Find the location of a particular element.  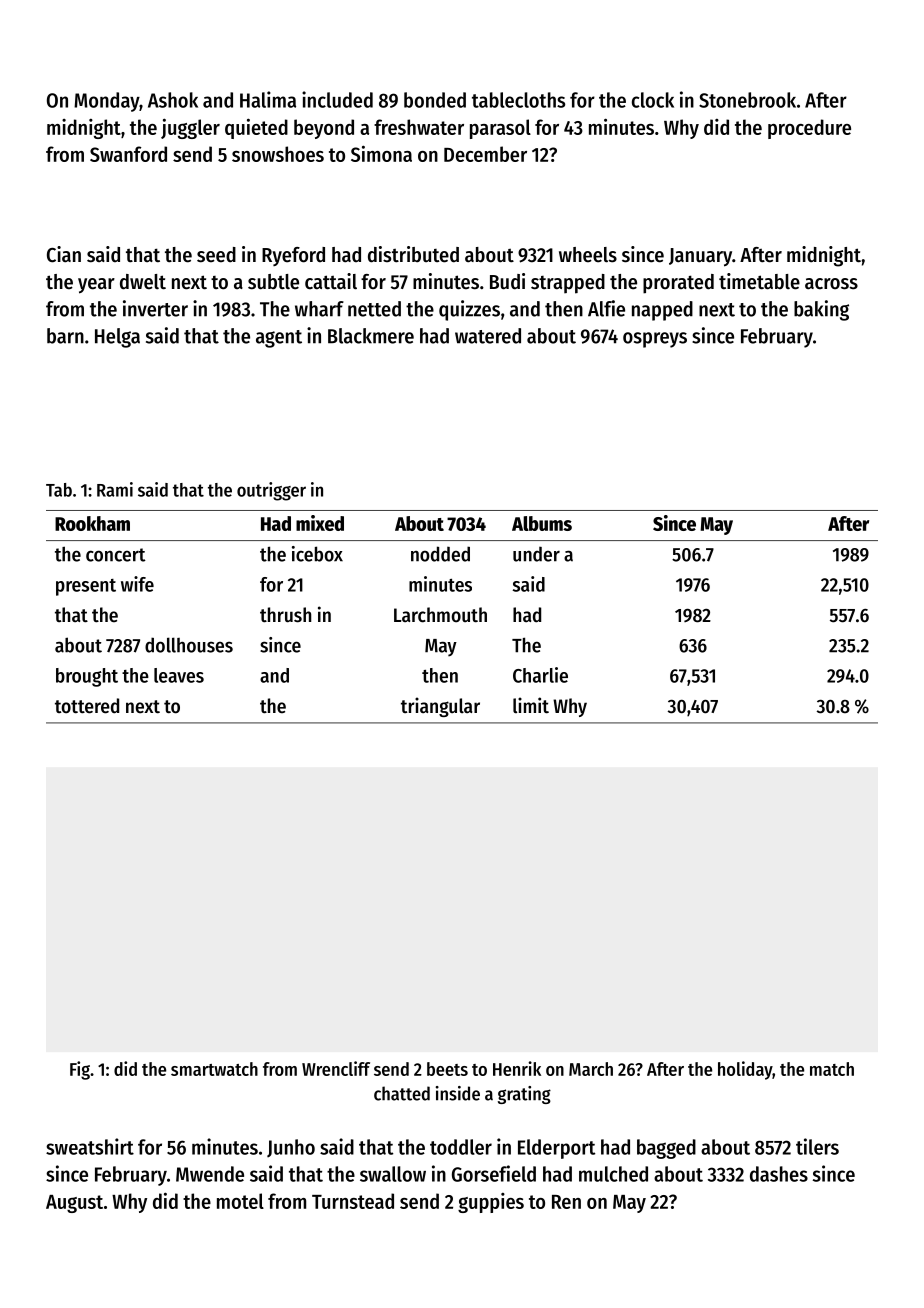

January is located at coordinates (700, 257).
